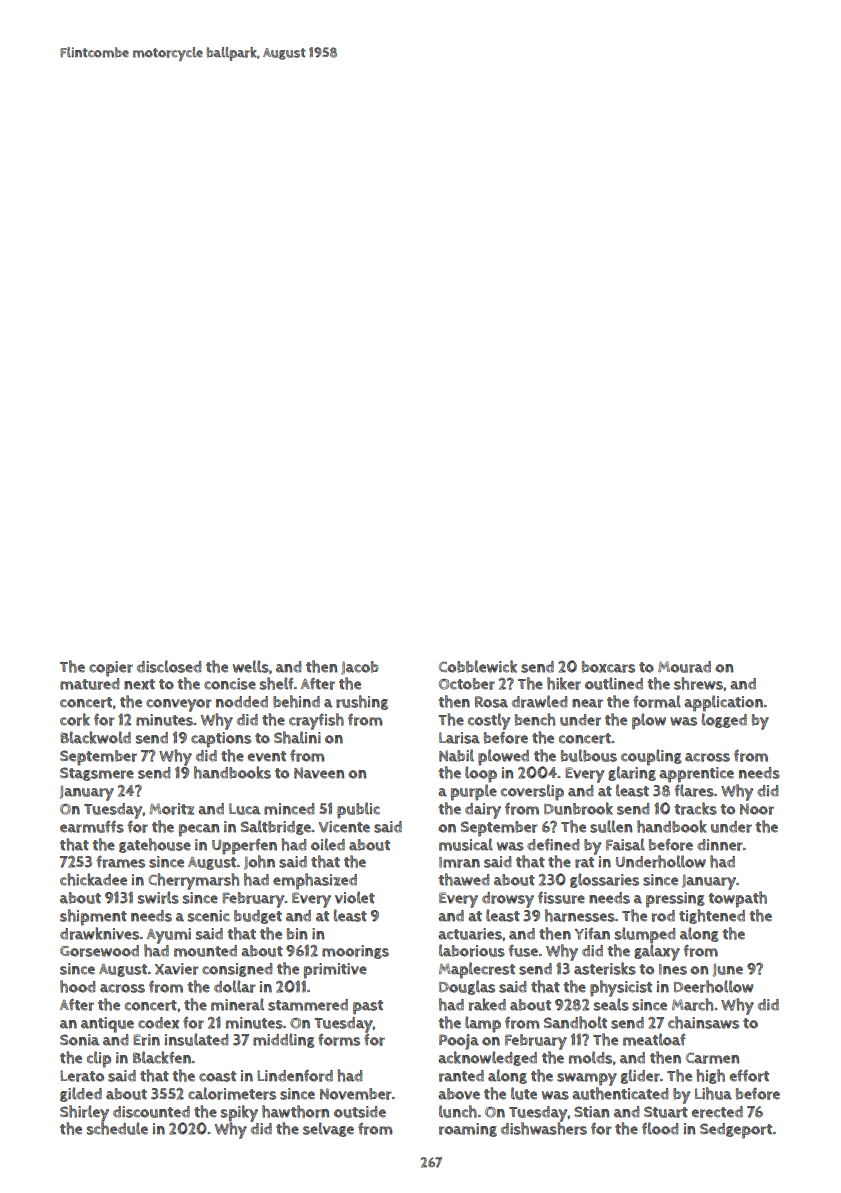 Image resolution: width=841 pixels, height=1193 pixels. Describe the element at coordinates (713, 1093) in the screenshot. I see `Lihua` at that location.
